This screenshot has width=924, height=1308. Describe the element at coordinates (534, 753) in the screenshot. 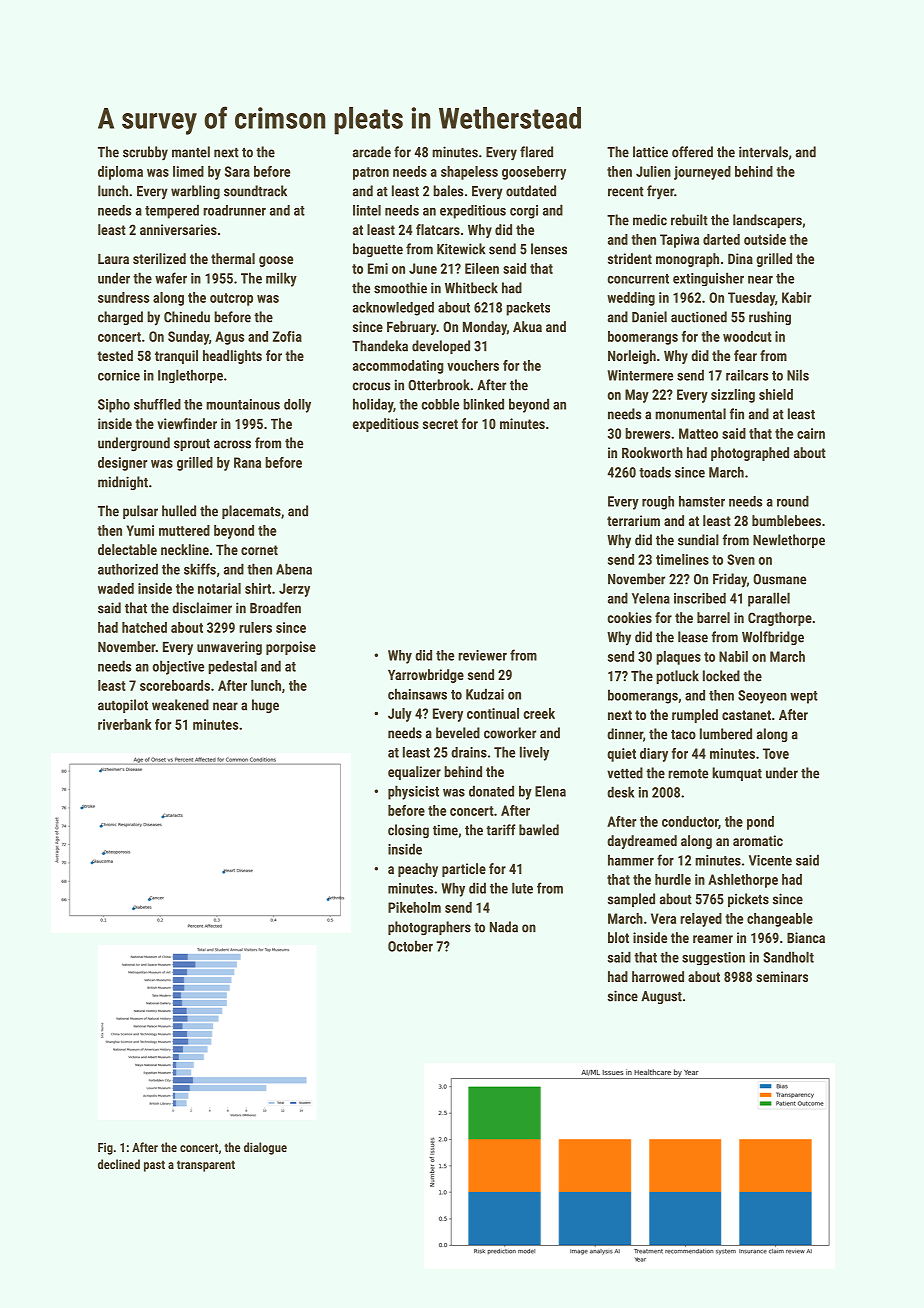

I see `lively` at that location.
